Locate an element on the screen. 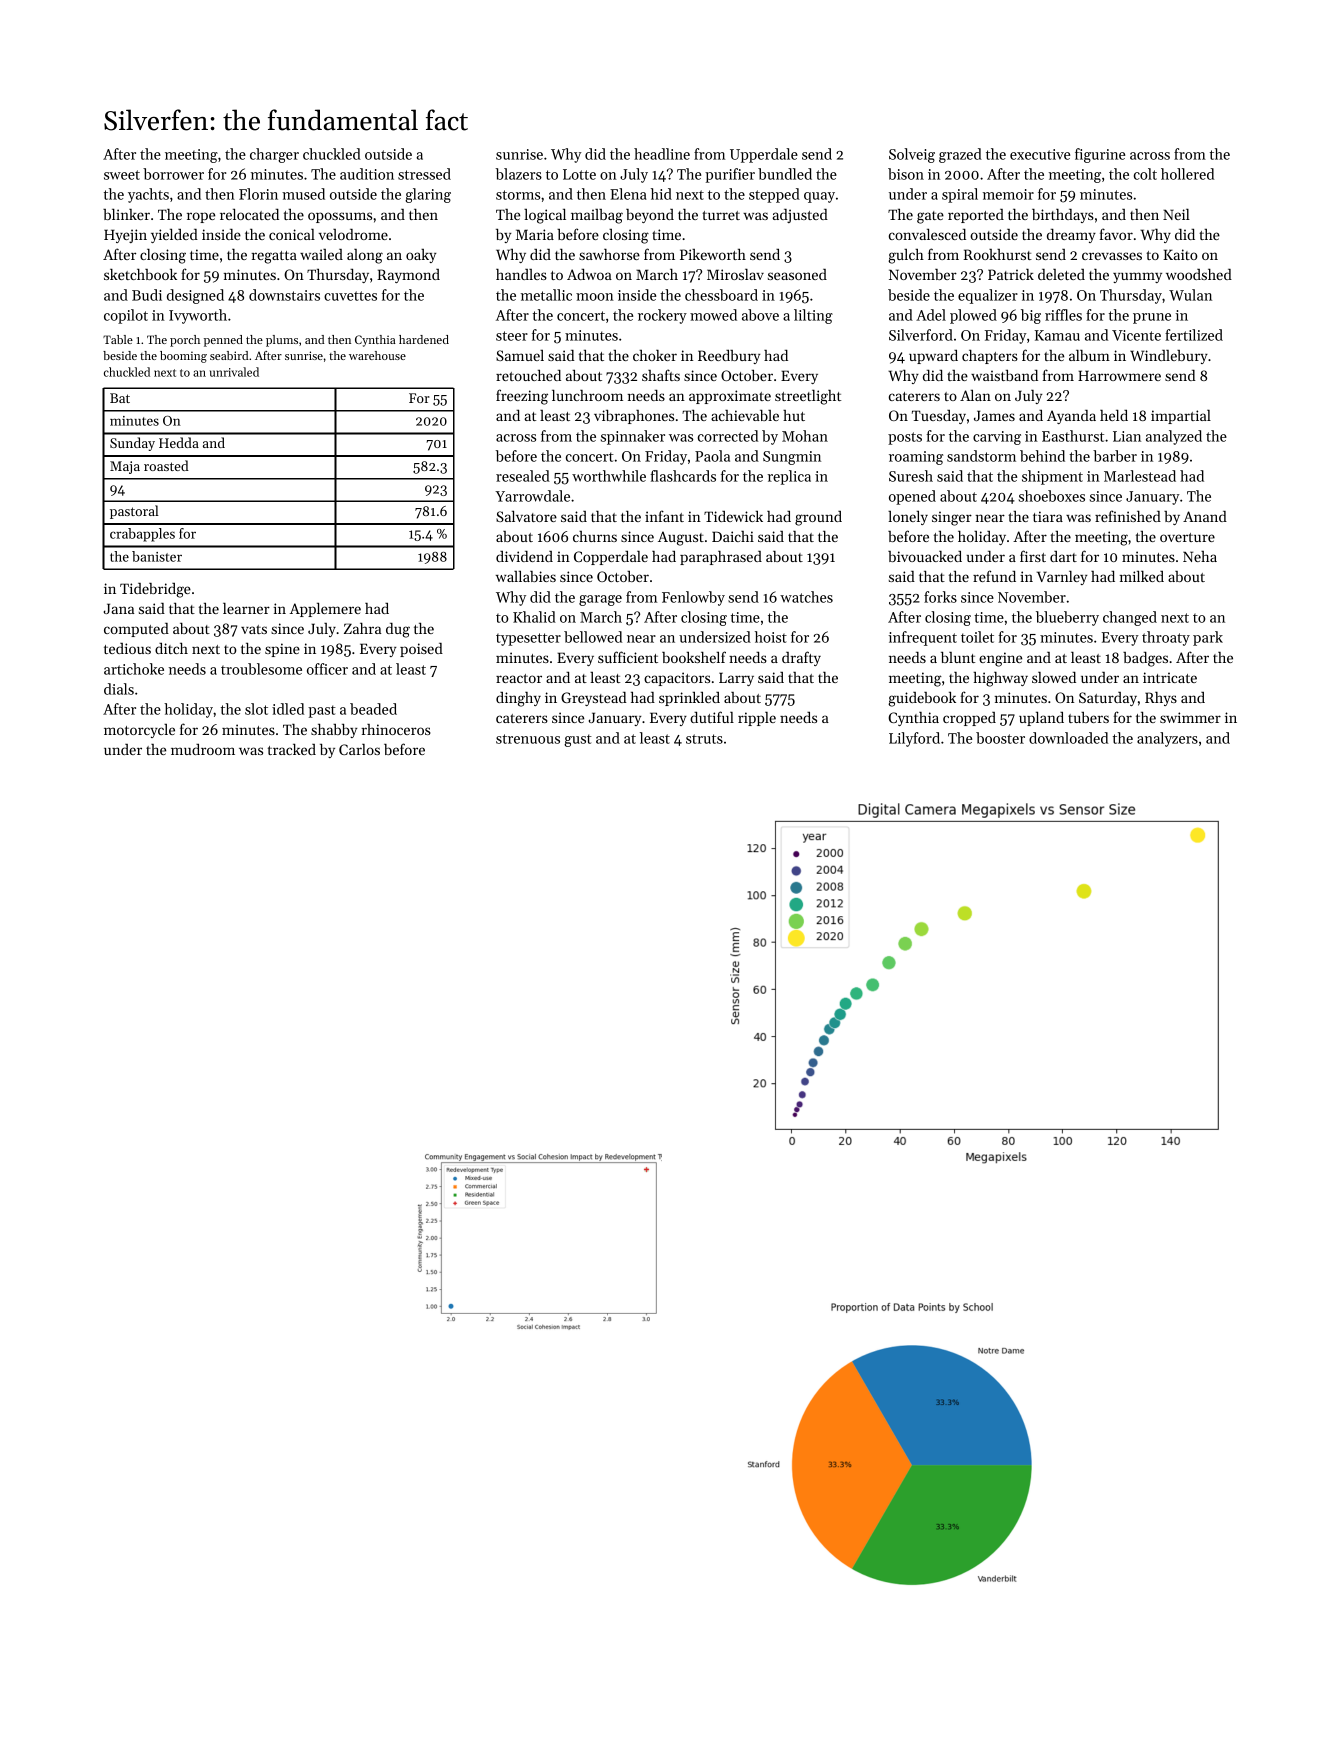 This screenshot has height=1737, width=1342. opened is located at coordinates (912, 497).
